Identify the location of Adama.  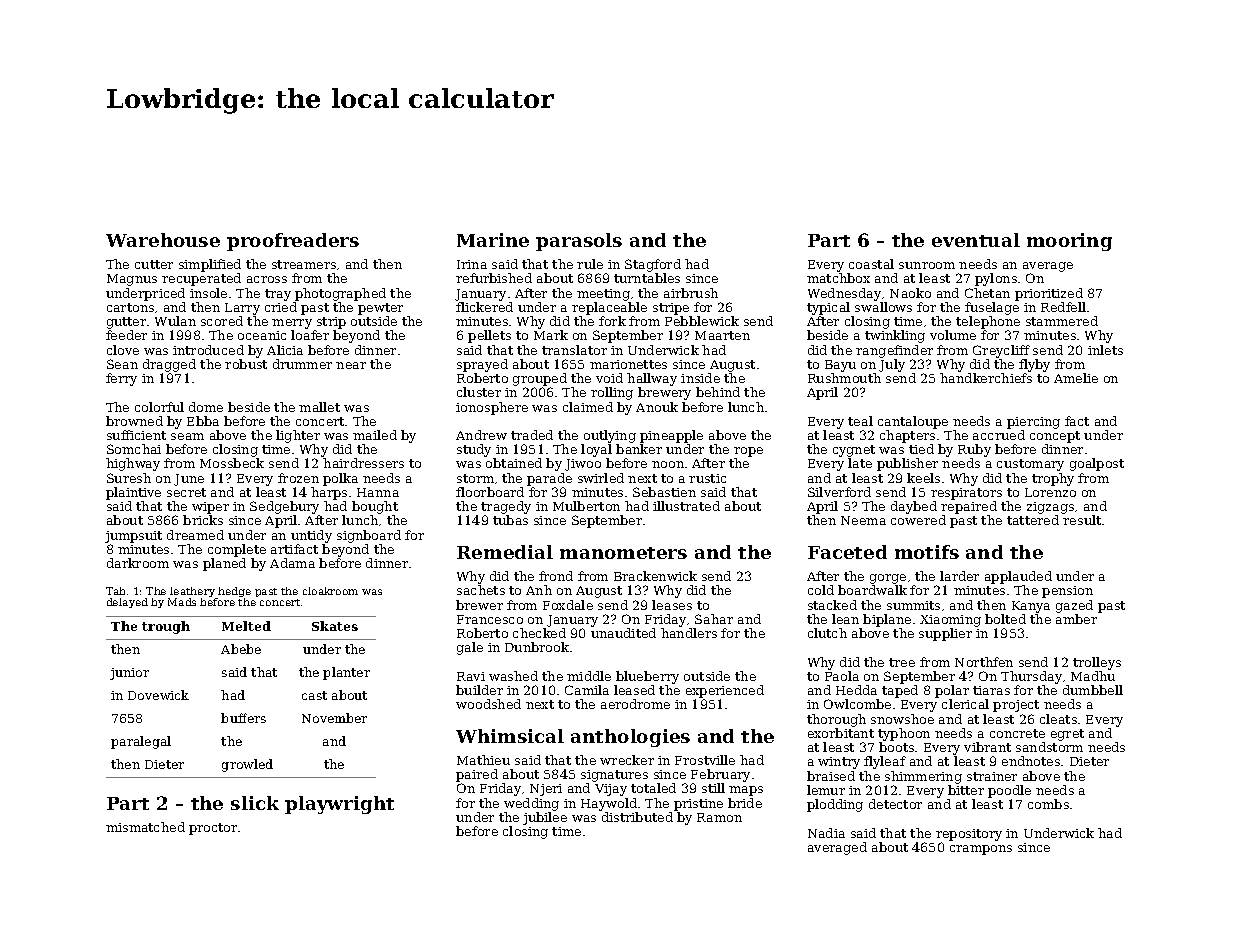
(292, 563).
